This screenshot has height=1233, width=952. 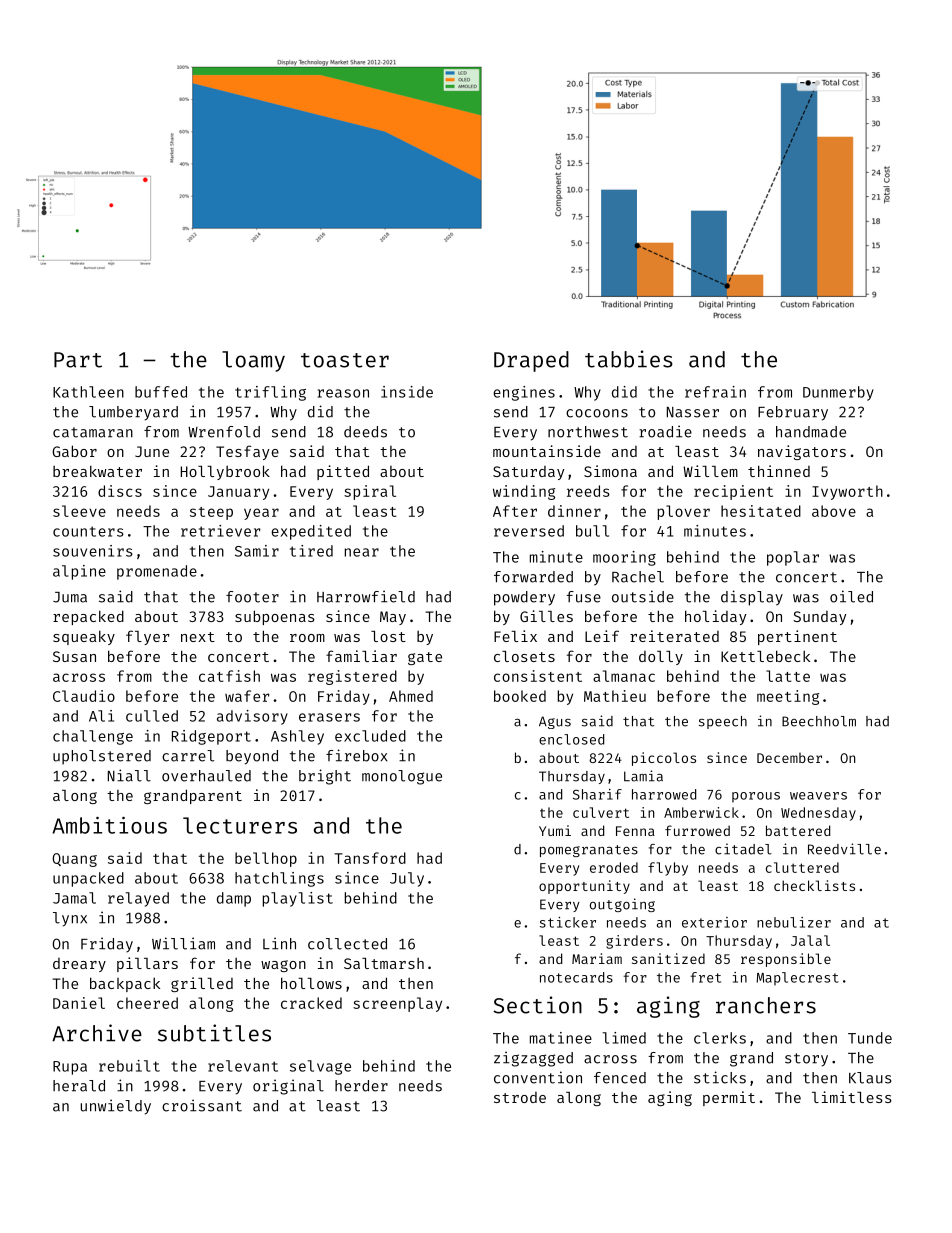 What do you see at coordinates (93, 551) in the screenshot?
I see `souvenirs` at bounding box center [93, 551].
